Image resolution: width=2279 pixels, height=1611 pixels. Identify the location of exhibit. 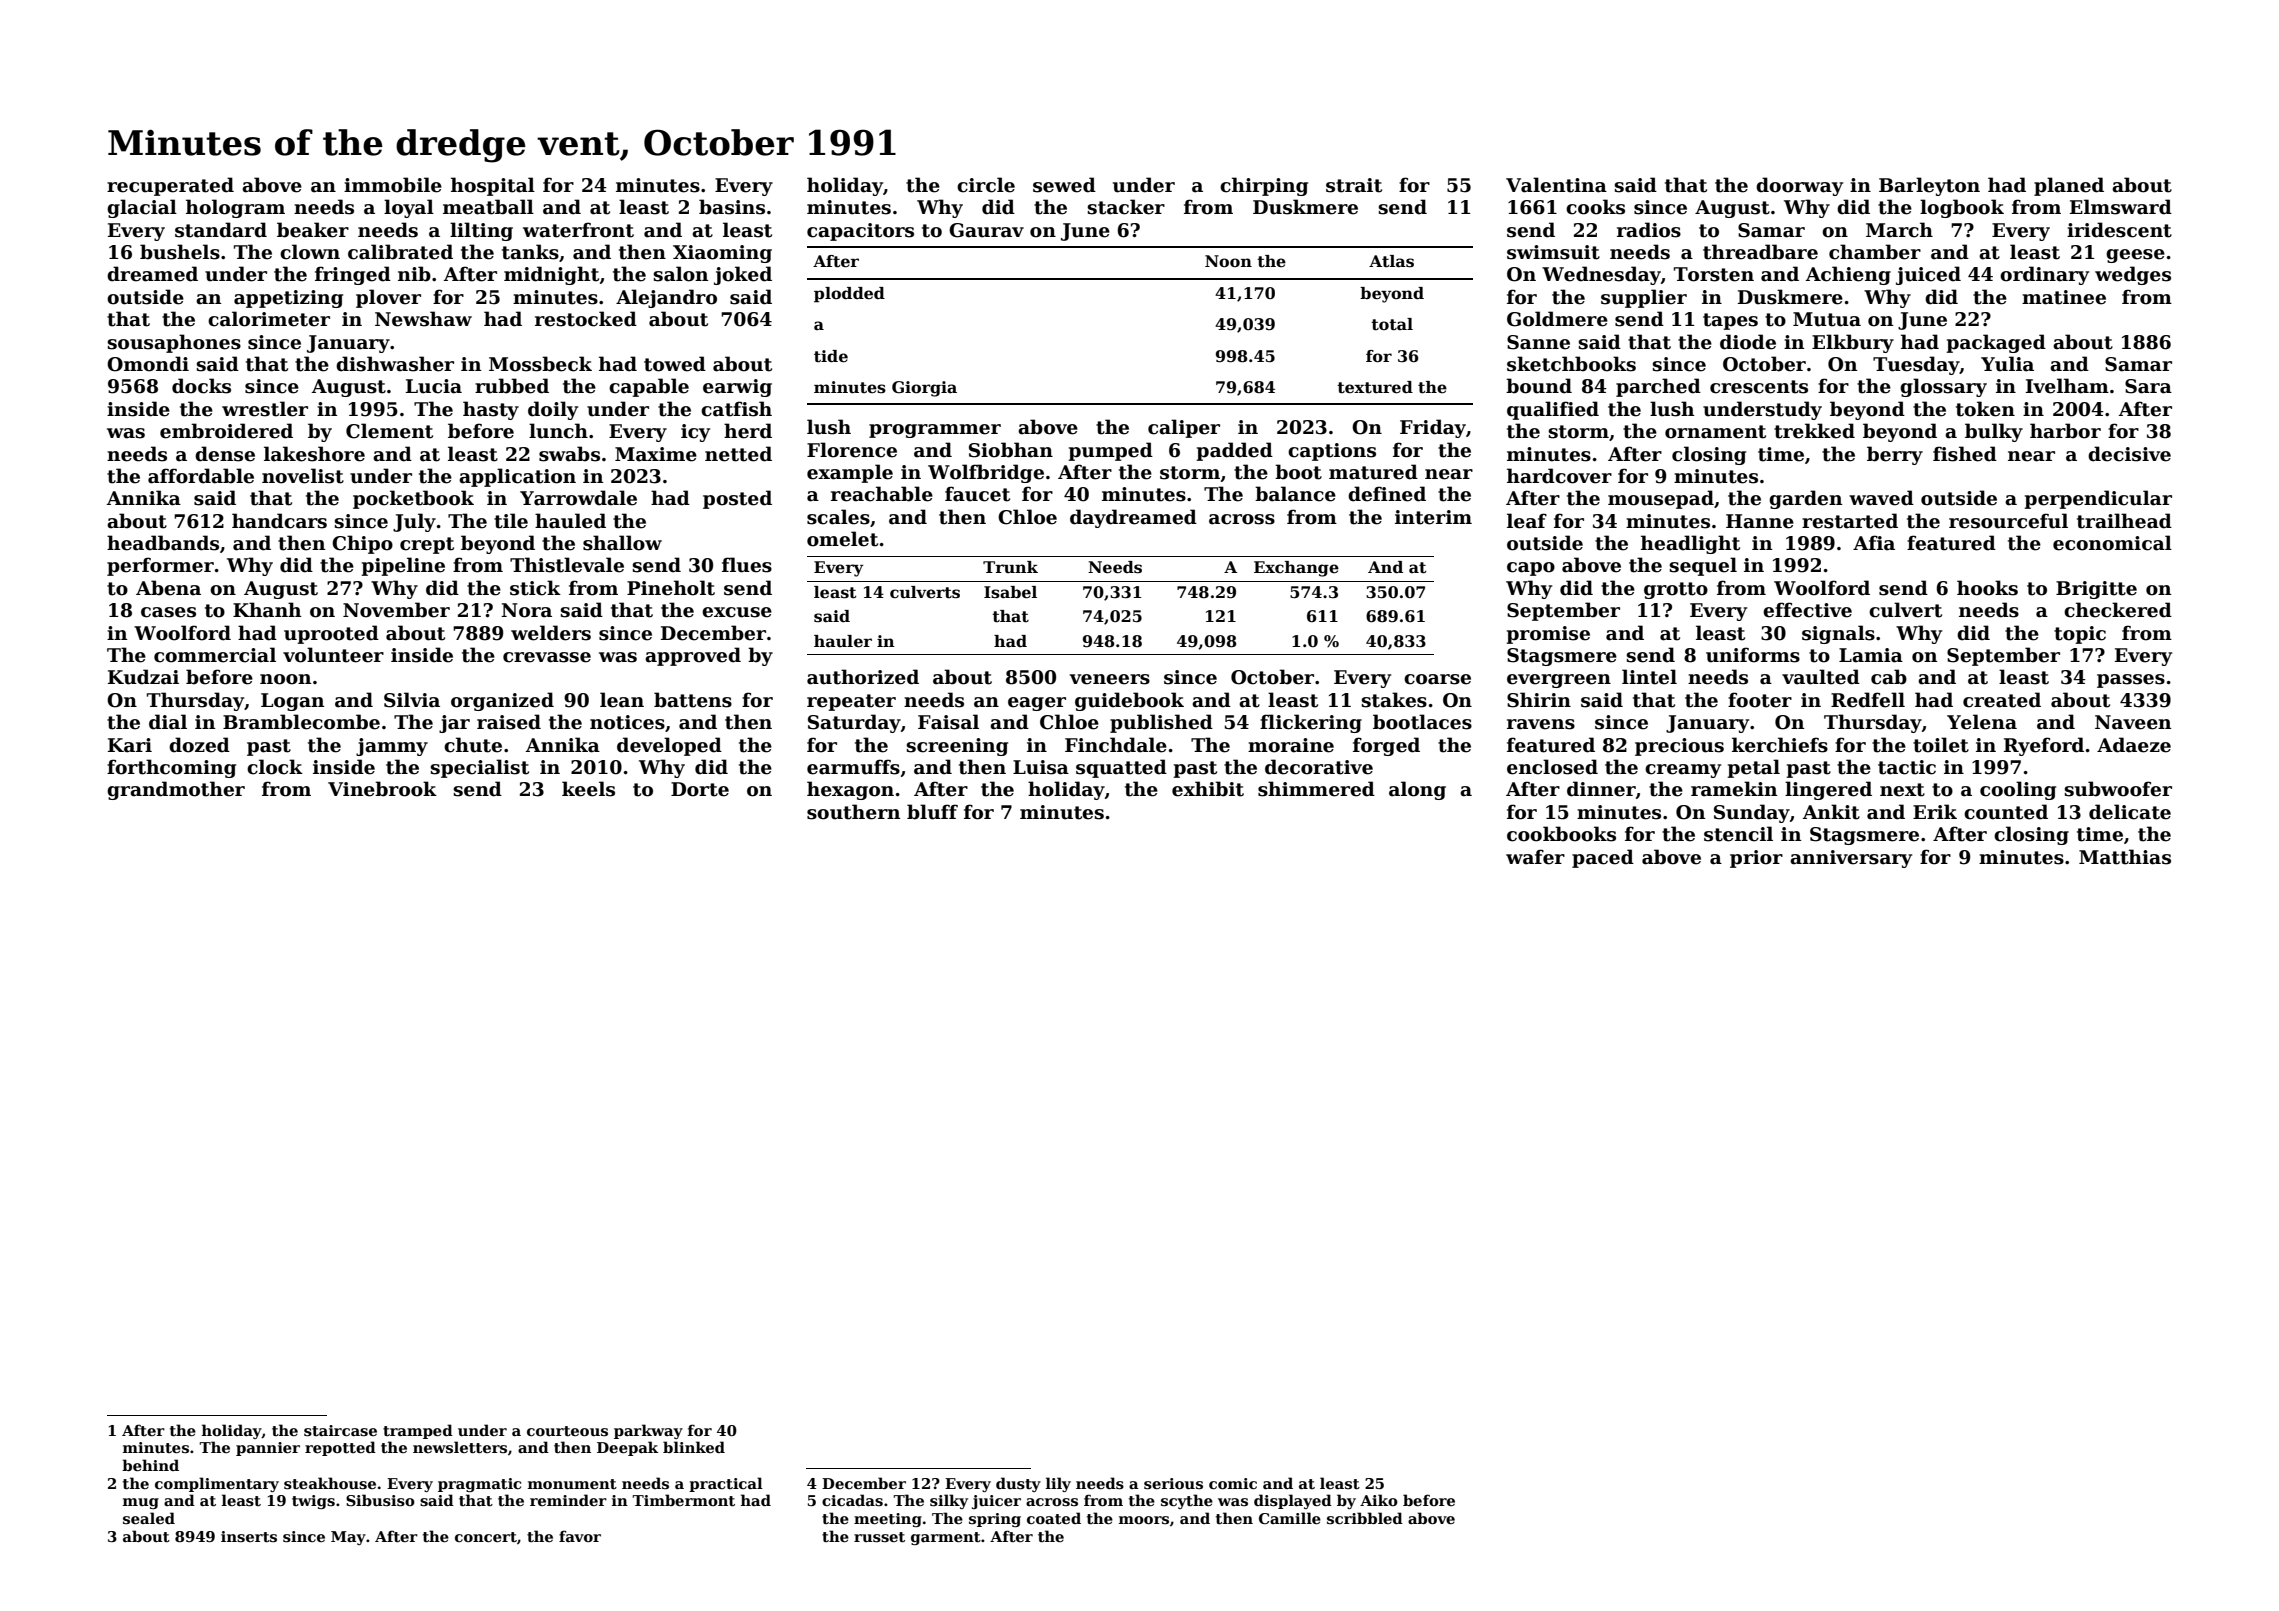
(1208, 789).
